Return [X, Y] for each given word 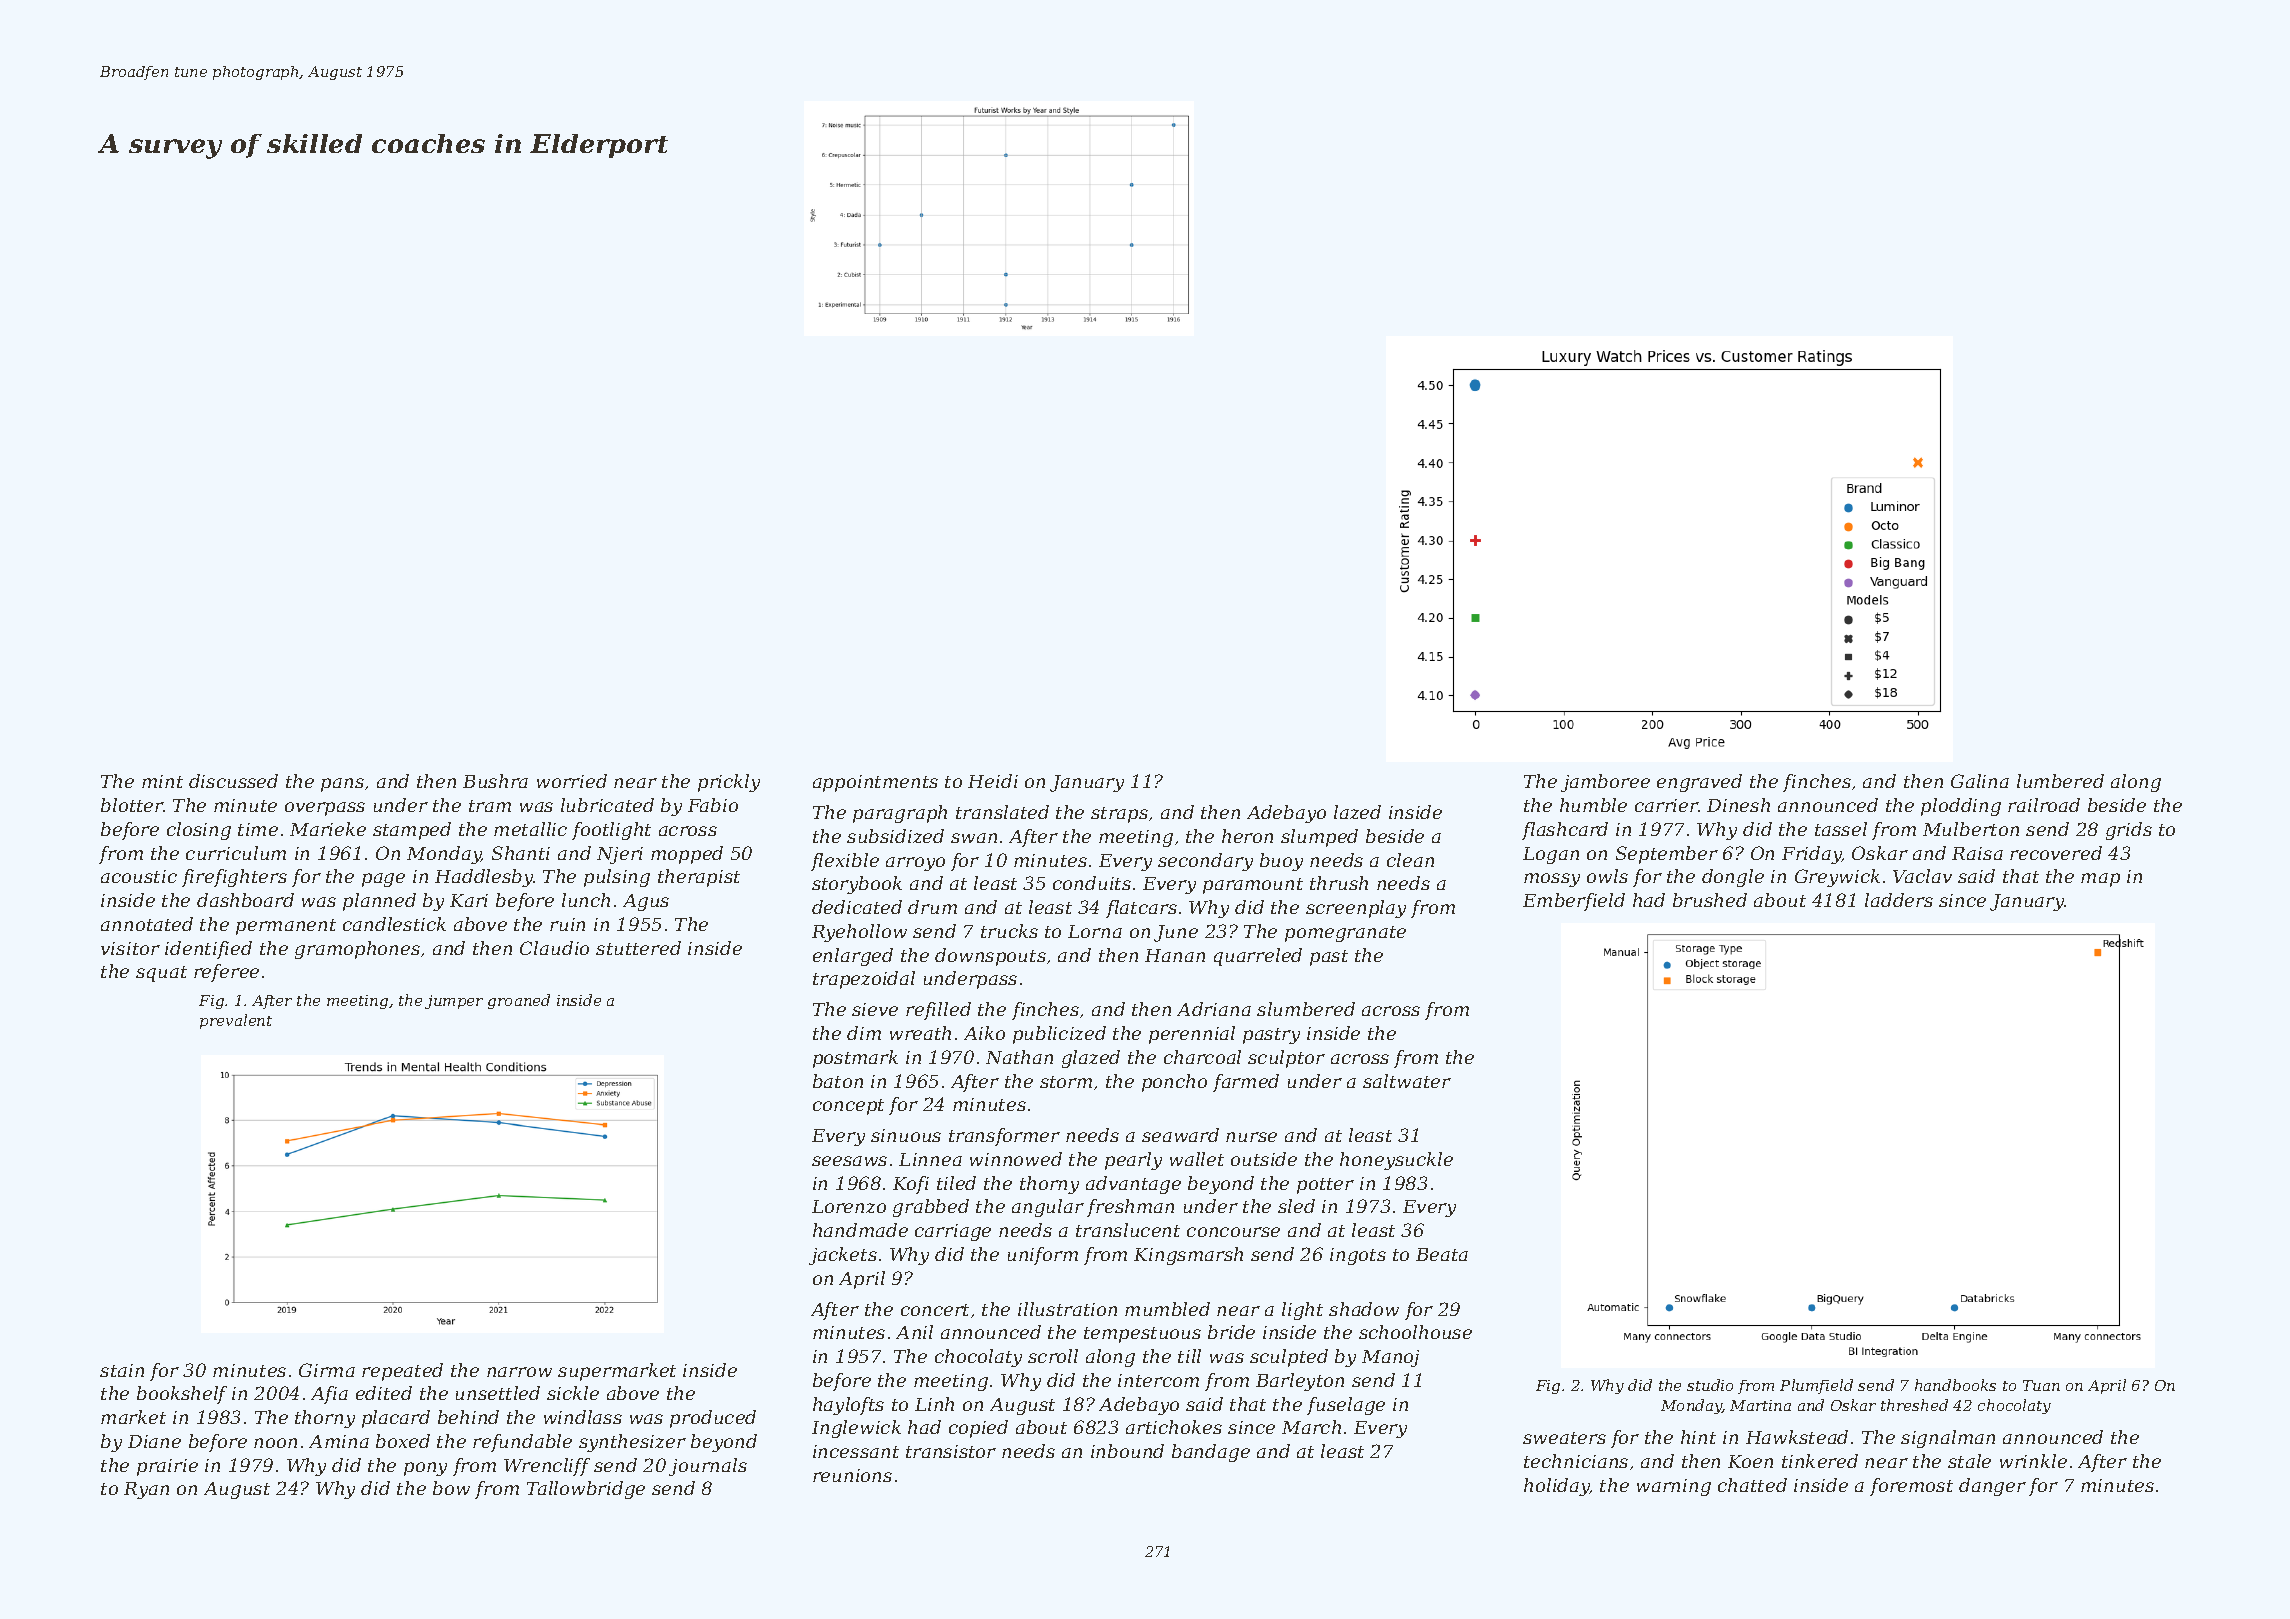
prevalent [236, 1021]
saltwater [1407, 1081]
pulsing [617, 878]
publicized [1059, 1035]
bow [451, 1488]
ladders [1899, 900]
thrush [1339, 883]
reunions [852, 1475]
